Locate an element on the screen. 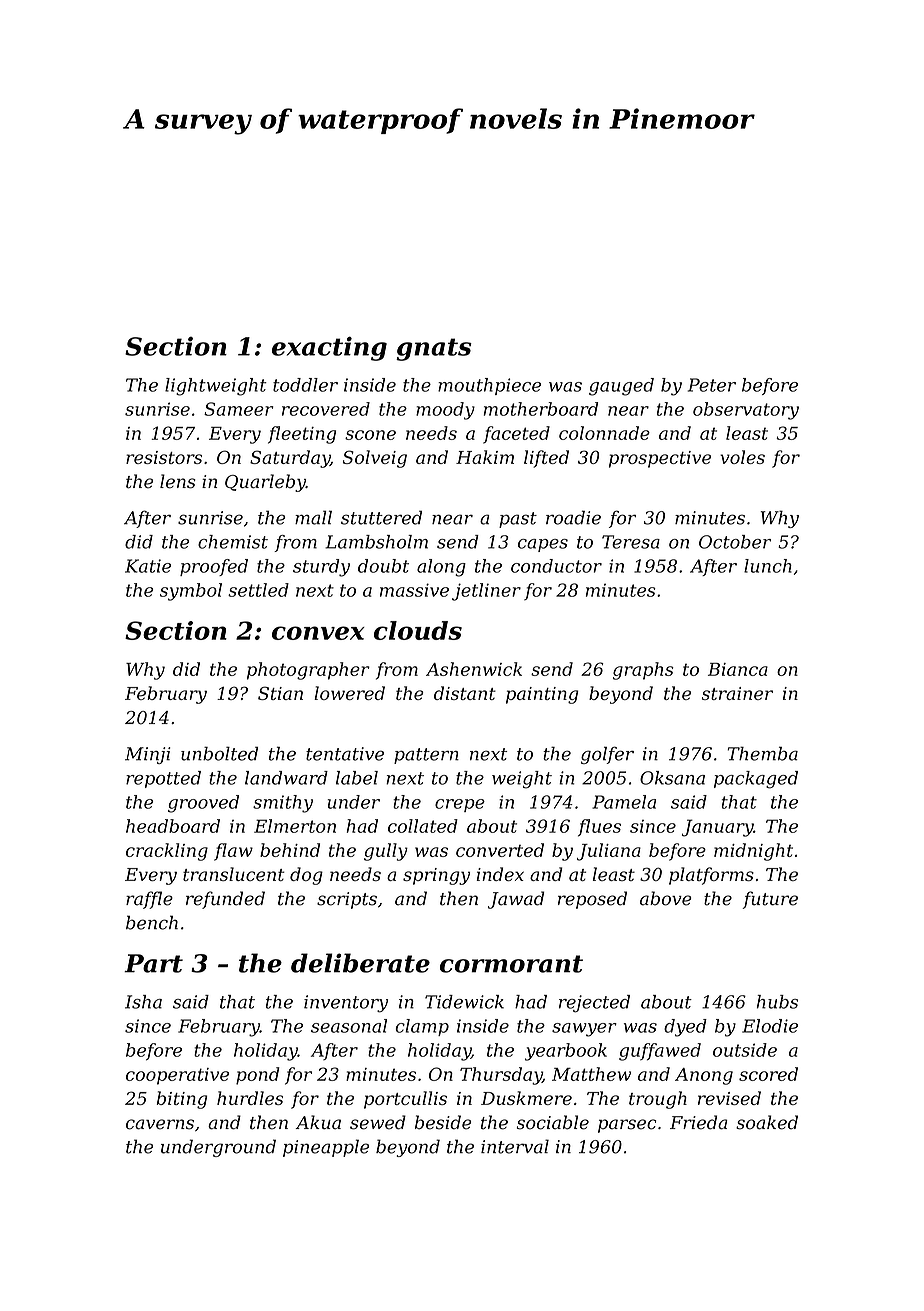 This screenshot has height=1311, width=924. exacting is located at coordinates (329, 348).
